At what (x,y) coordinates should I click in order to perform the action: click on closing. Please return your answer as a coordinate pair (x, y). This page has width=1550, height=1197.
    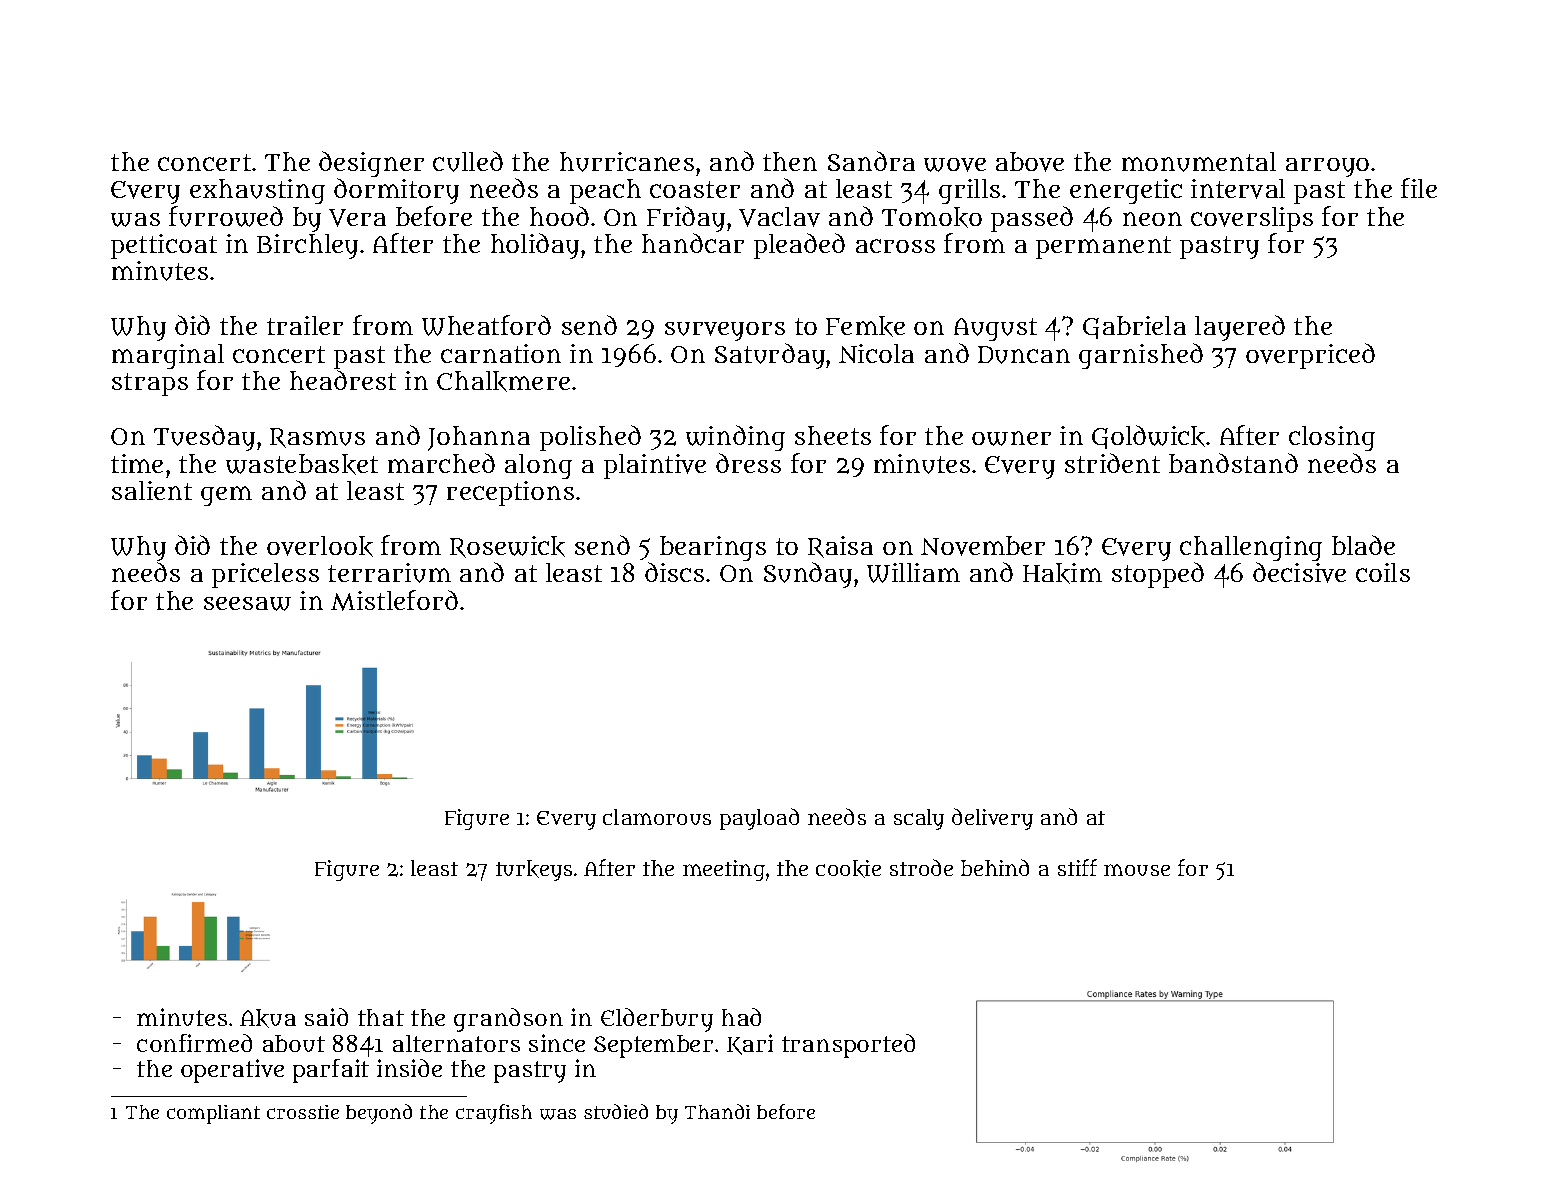
    Looking at the image, I should click on (1332, 438).
